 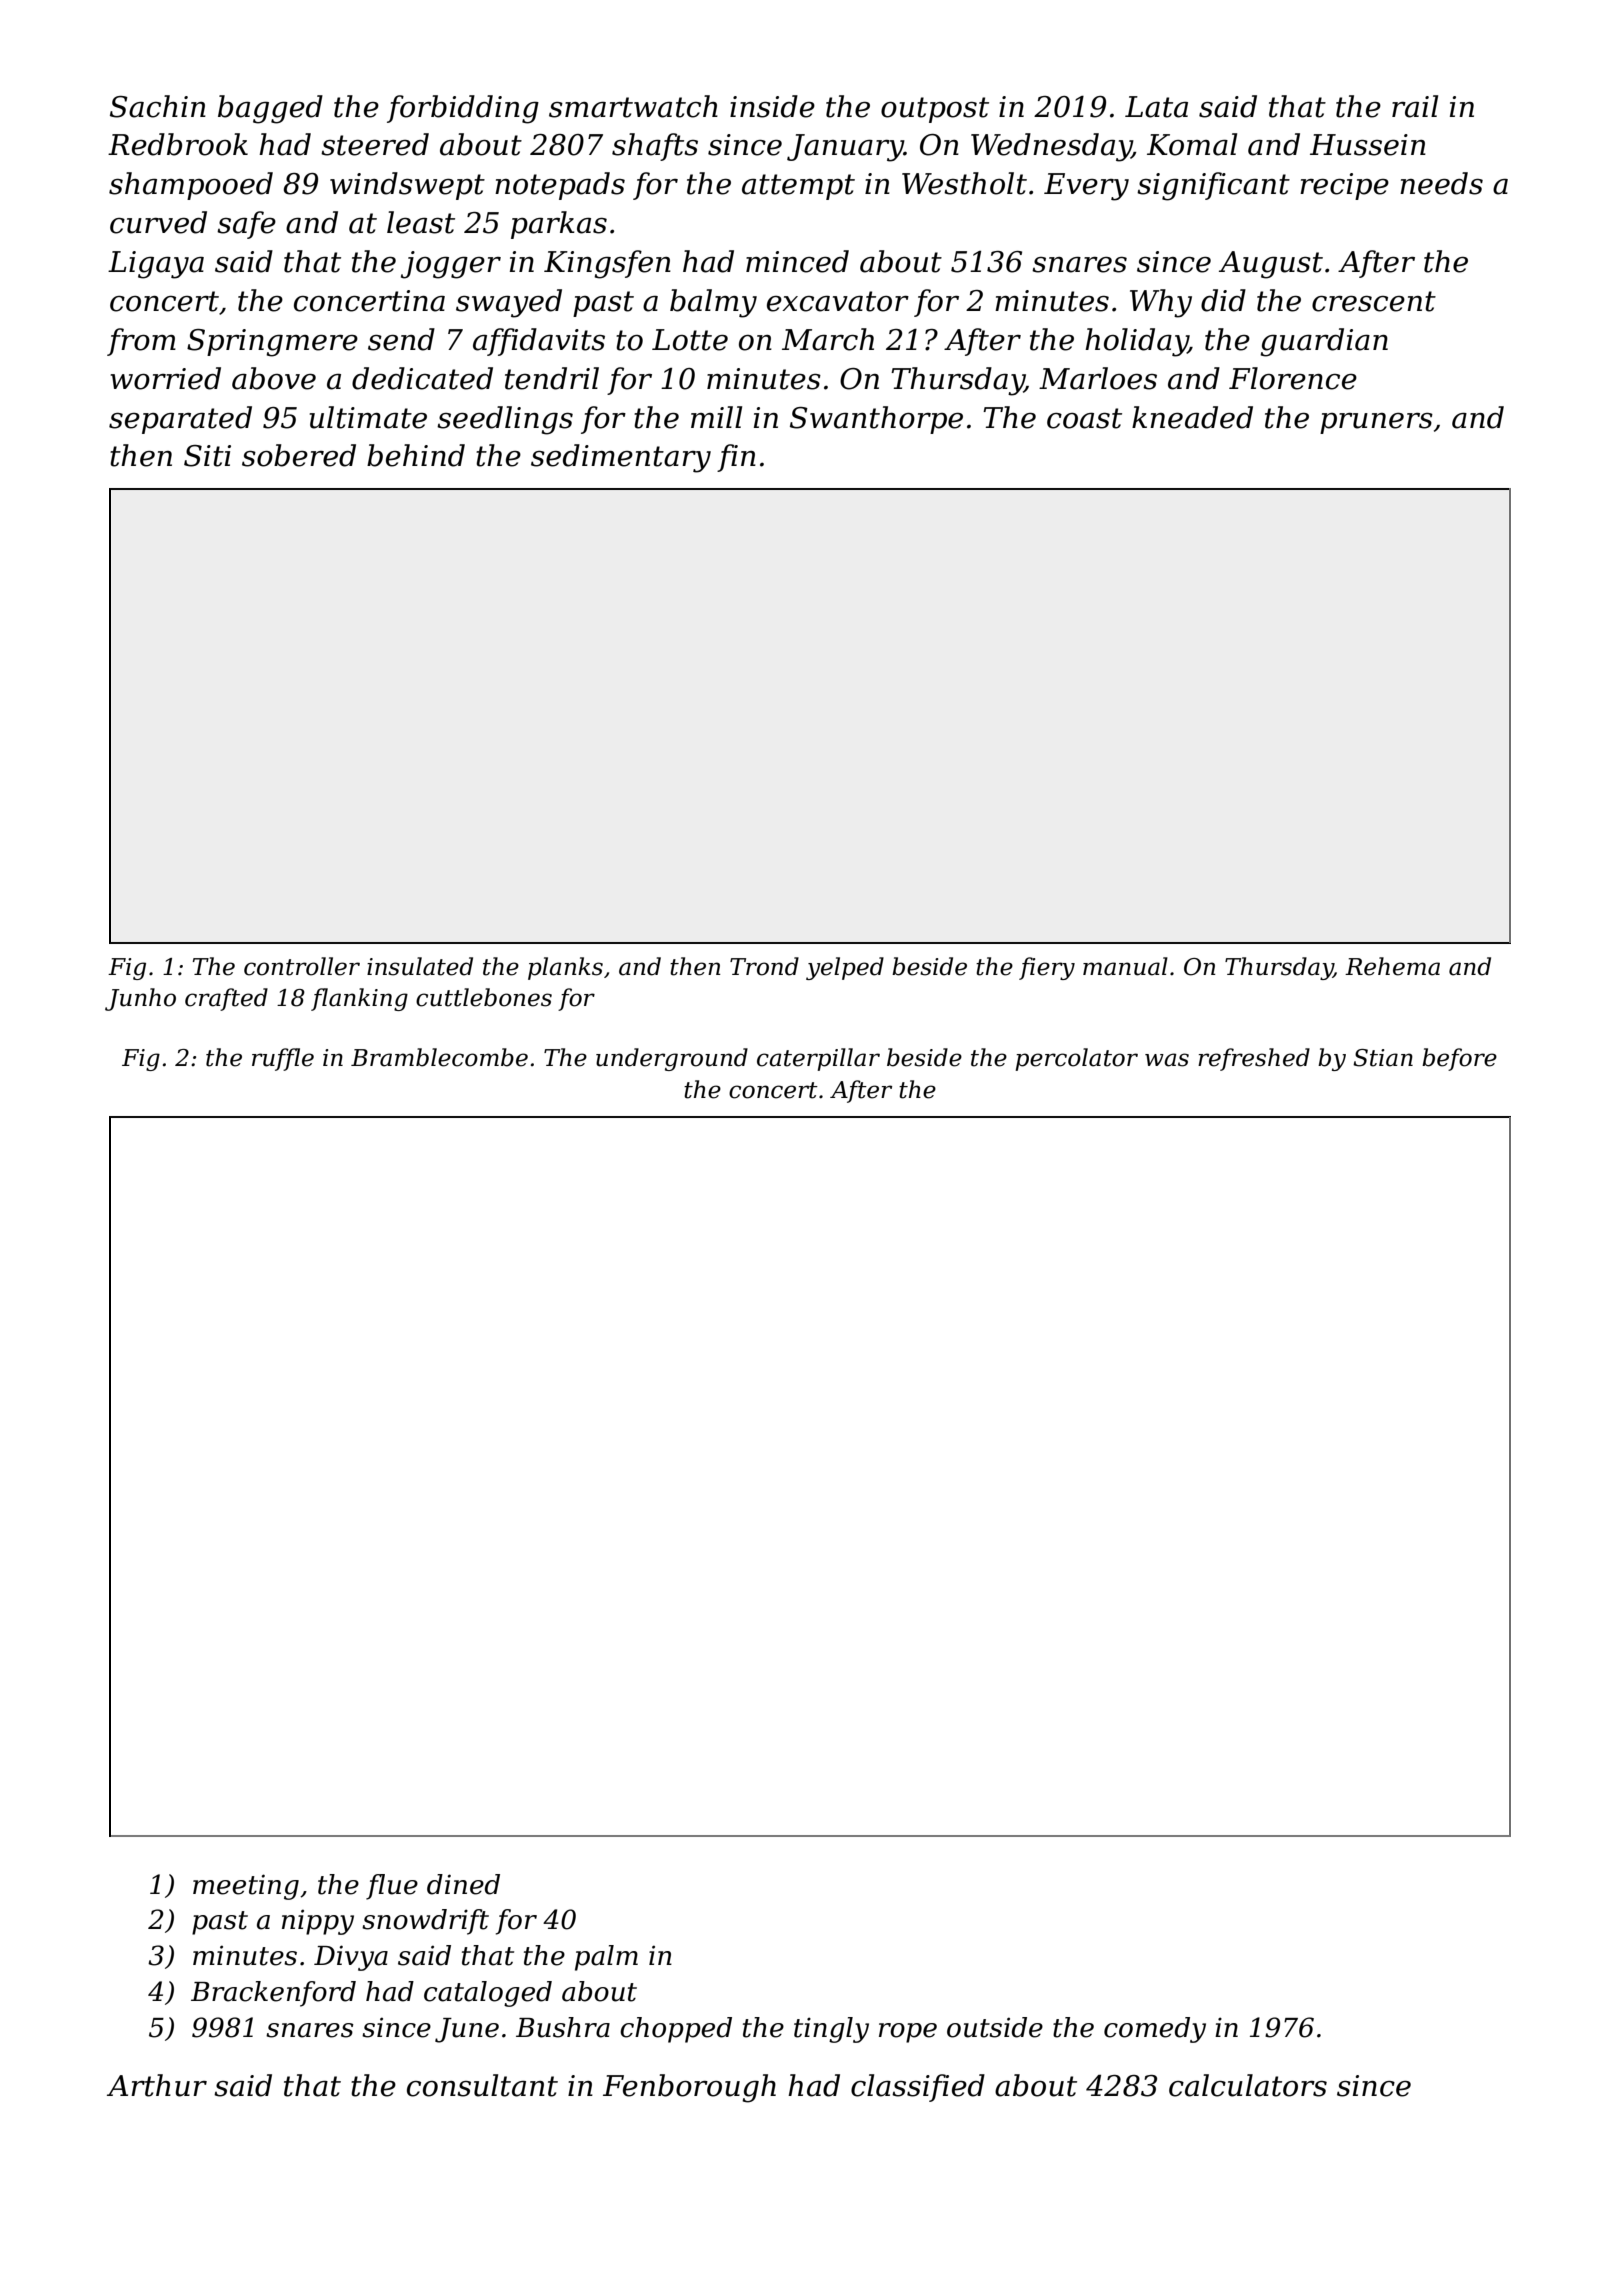 I want to click on inside, so click(x=772, y=106).
